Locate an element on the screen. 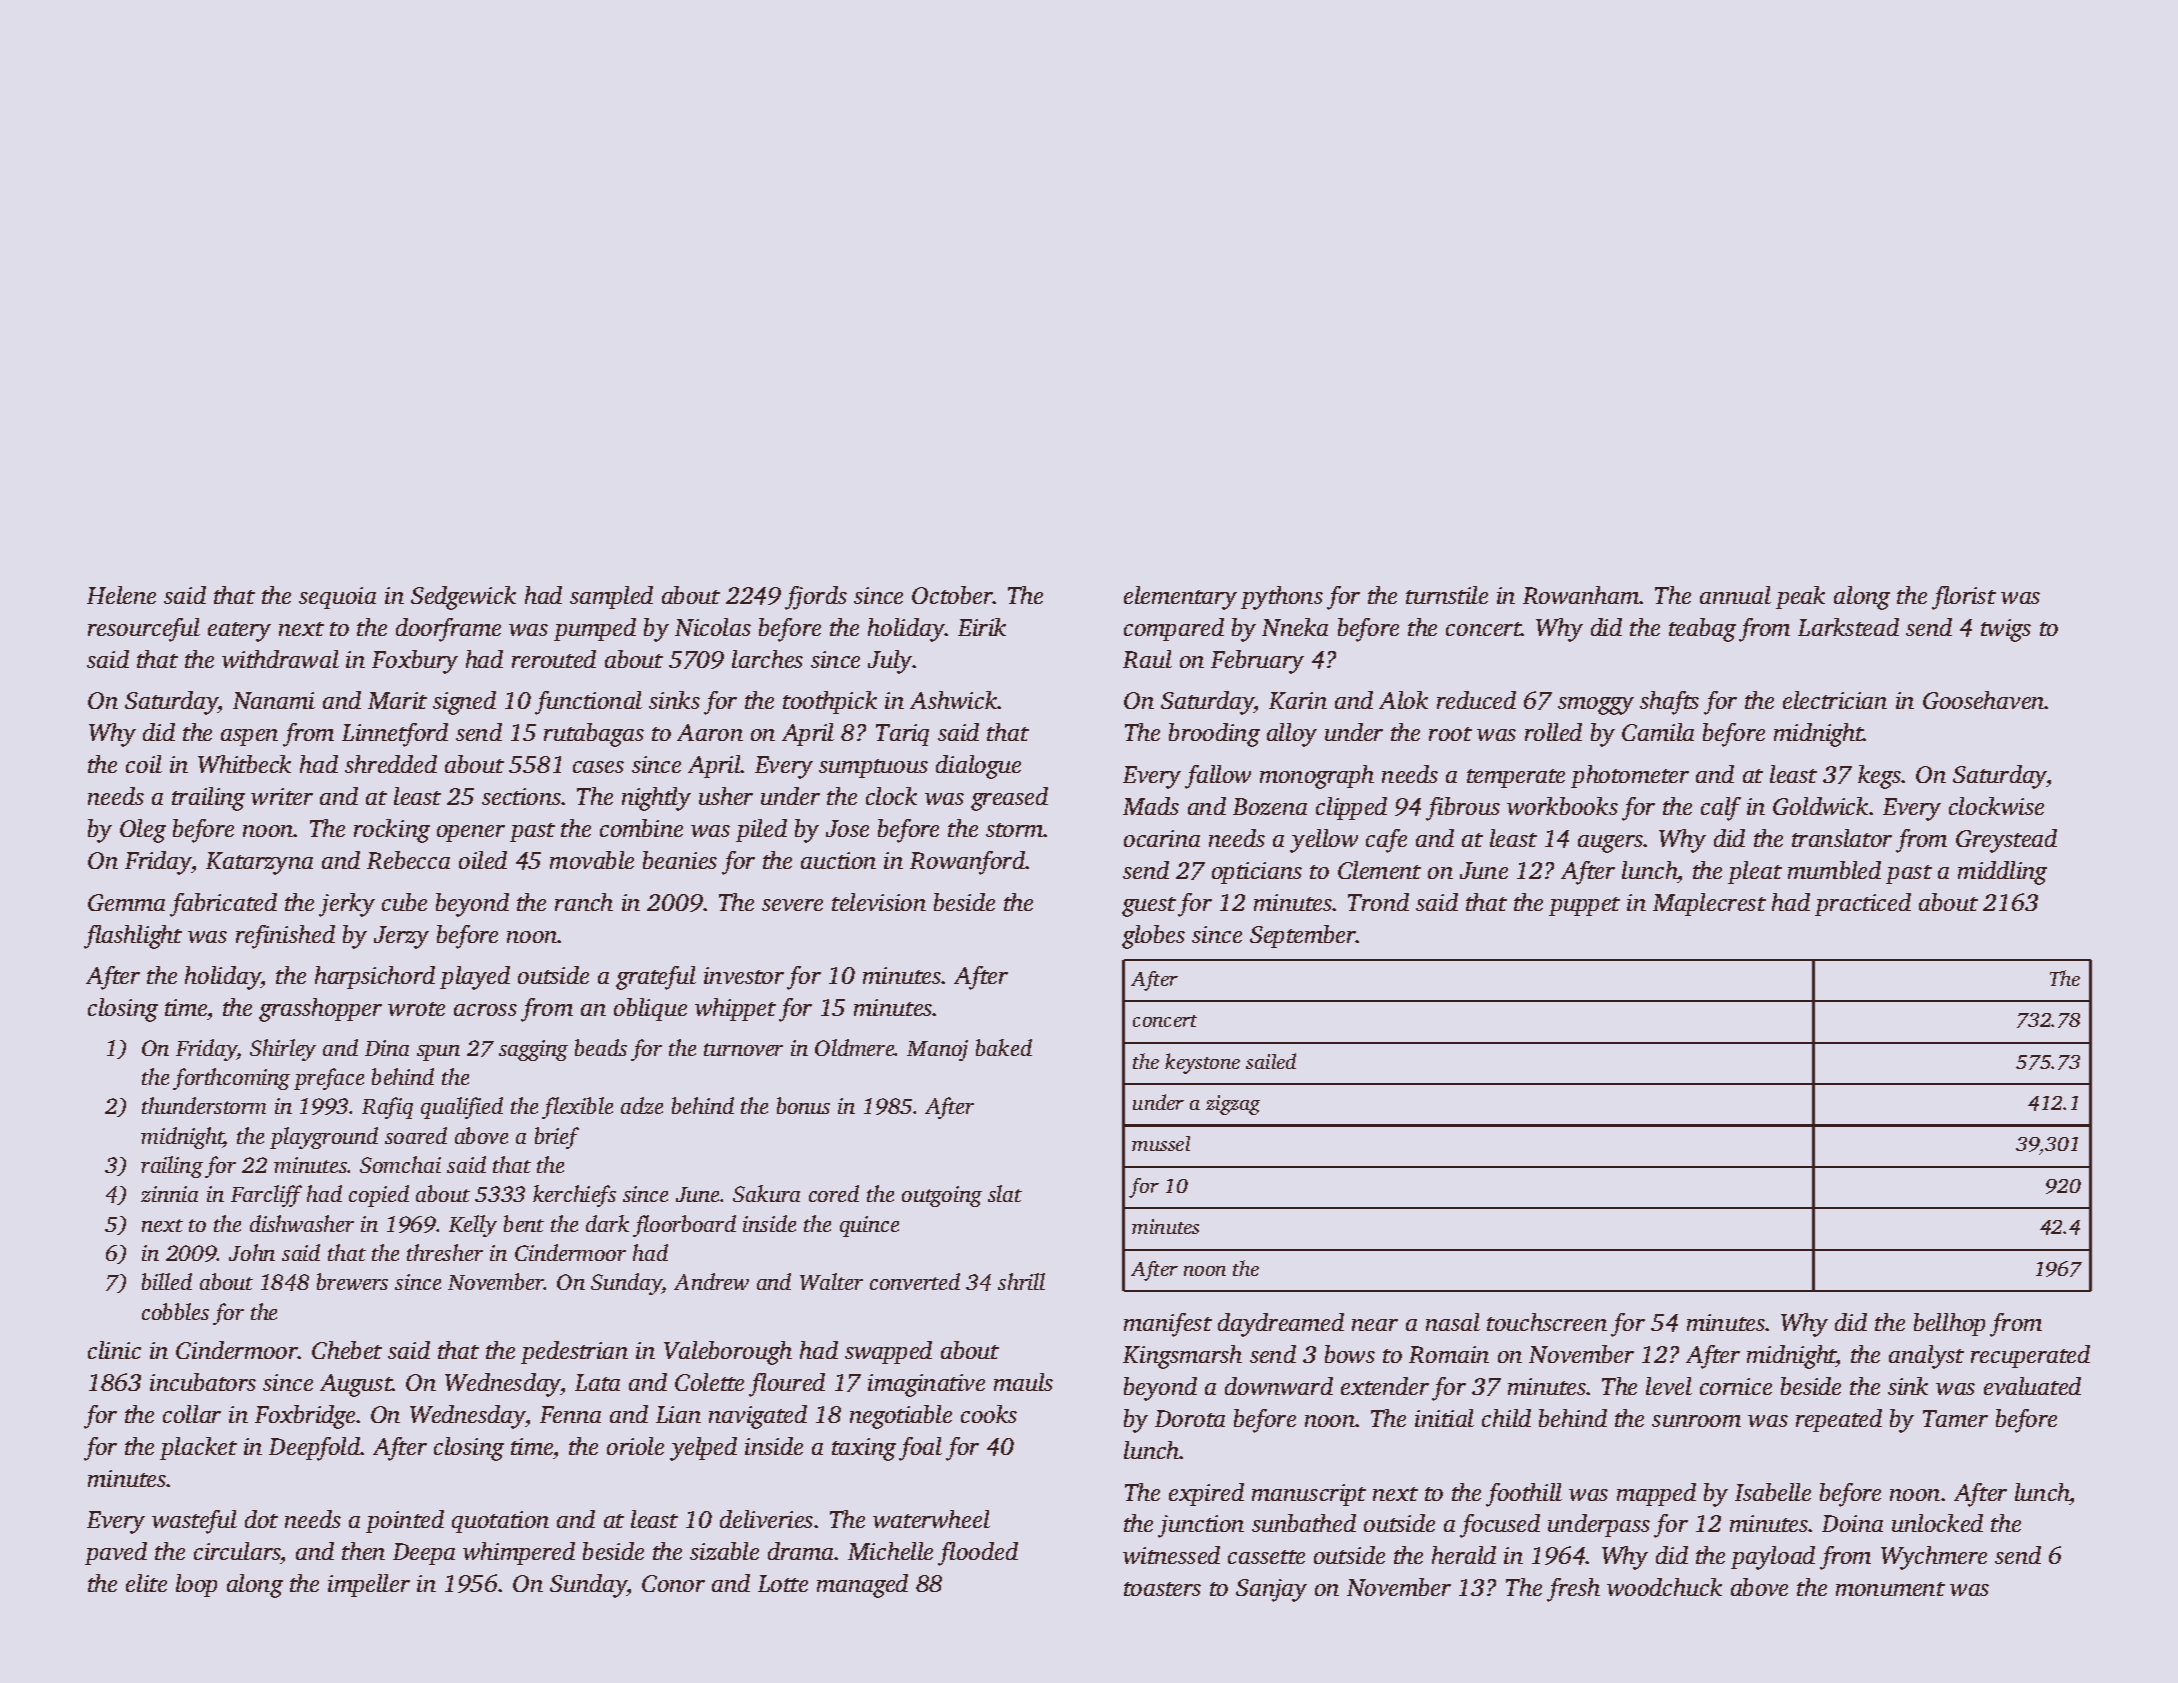 This screenshot has height=1683, width=2178. Sakura is located at coordinates (766, 1193).
